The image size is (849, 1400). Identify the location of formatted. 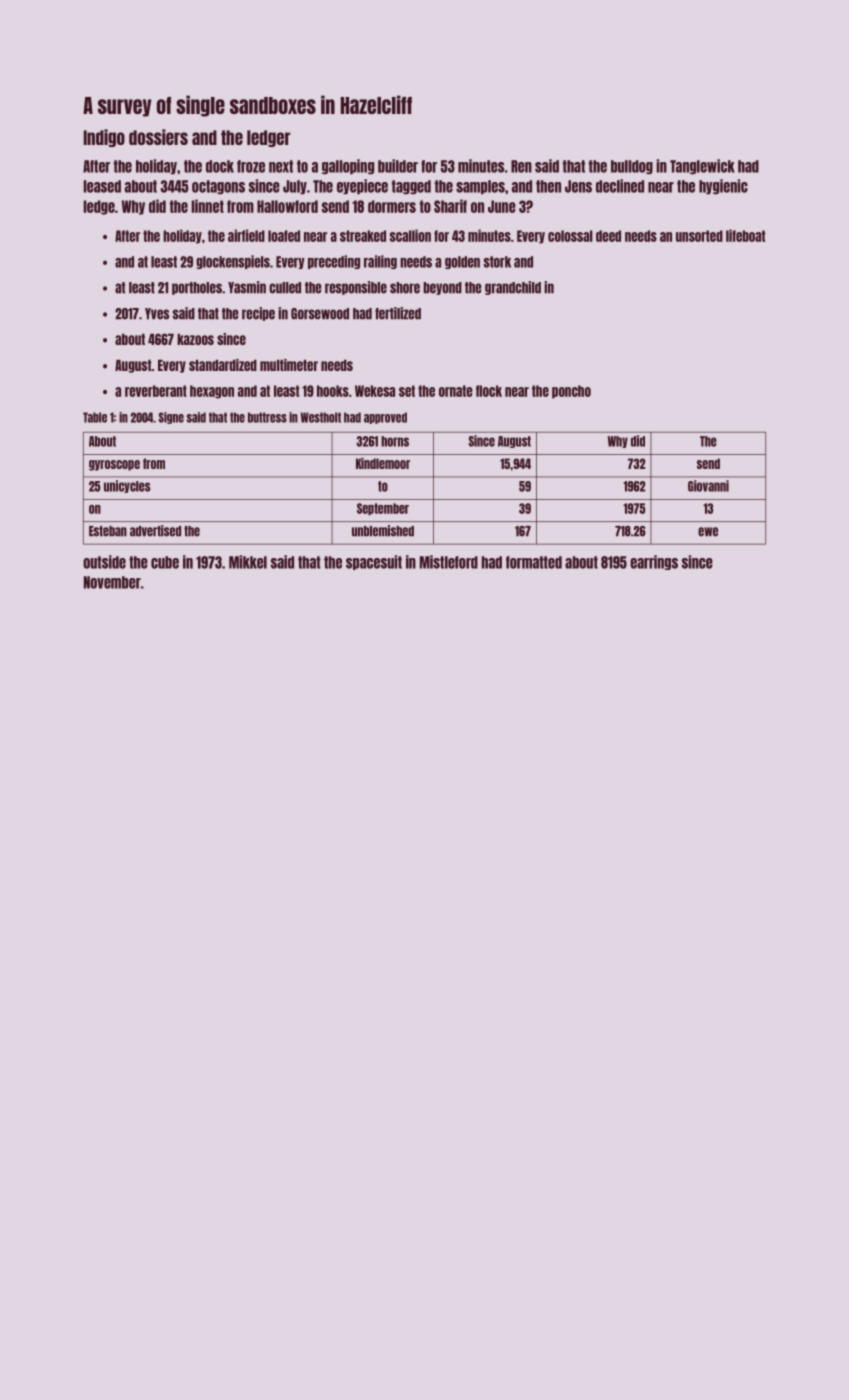
(534, 562).
